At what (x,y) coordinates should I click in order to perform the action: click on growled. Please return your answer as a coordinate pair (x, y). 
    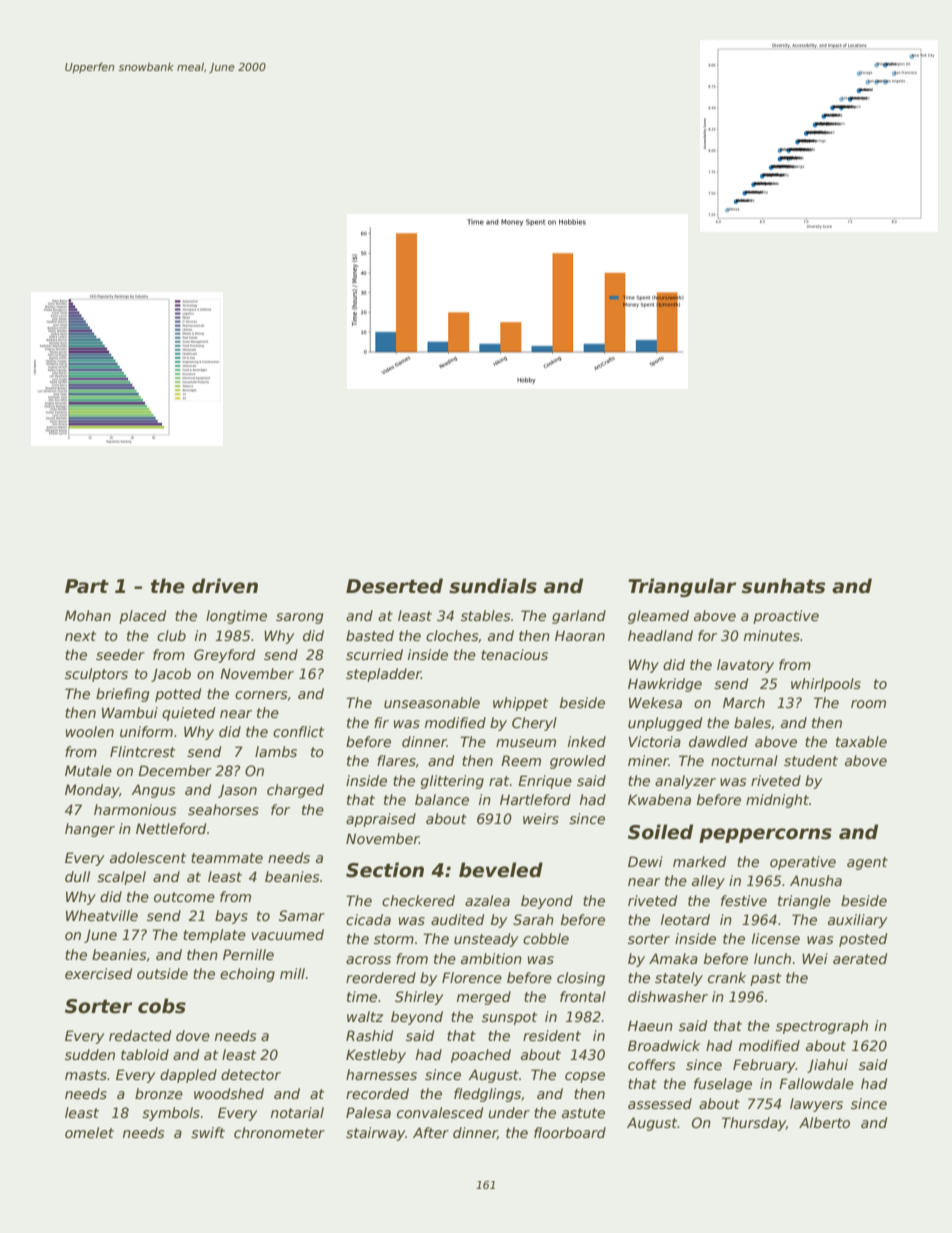
    Looking at the image, I should click on (578, 762).
